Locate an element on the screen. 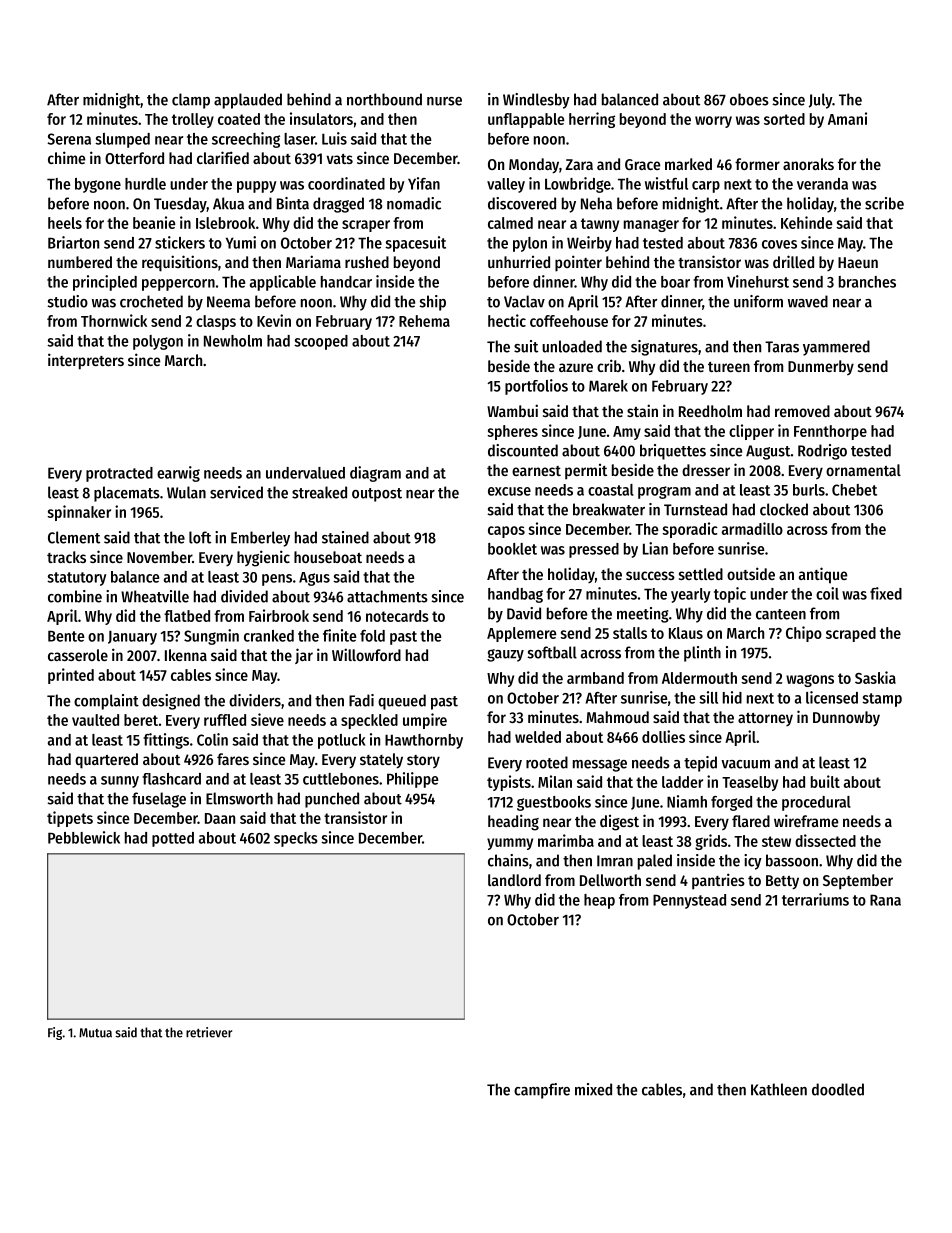 The image size is (952, 1233). waved is located at coordinates (808, 301).
